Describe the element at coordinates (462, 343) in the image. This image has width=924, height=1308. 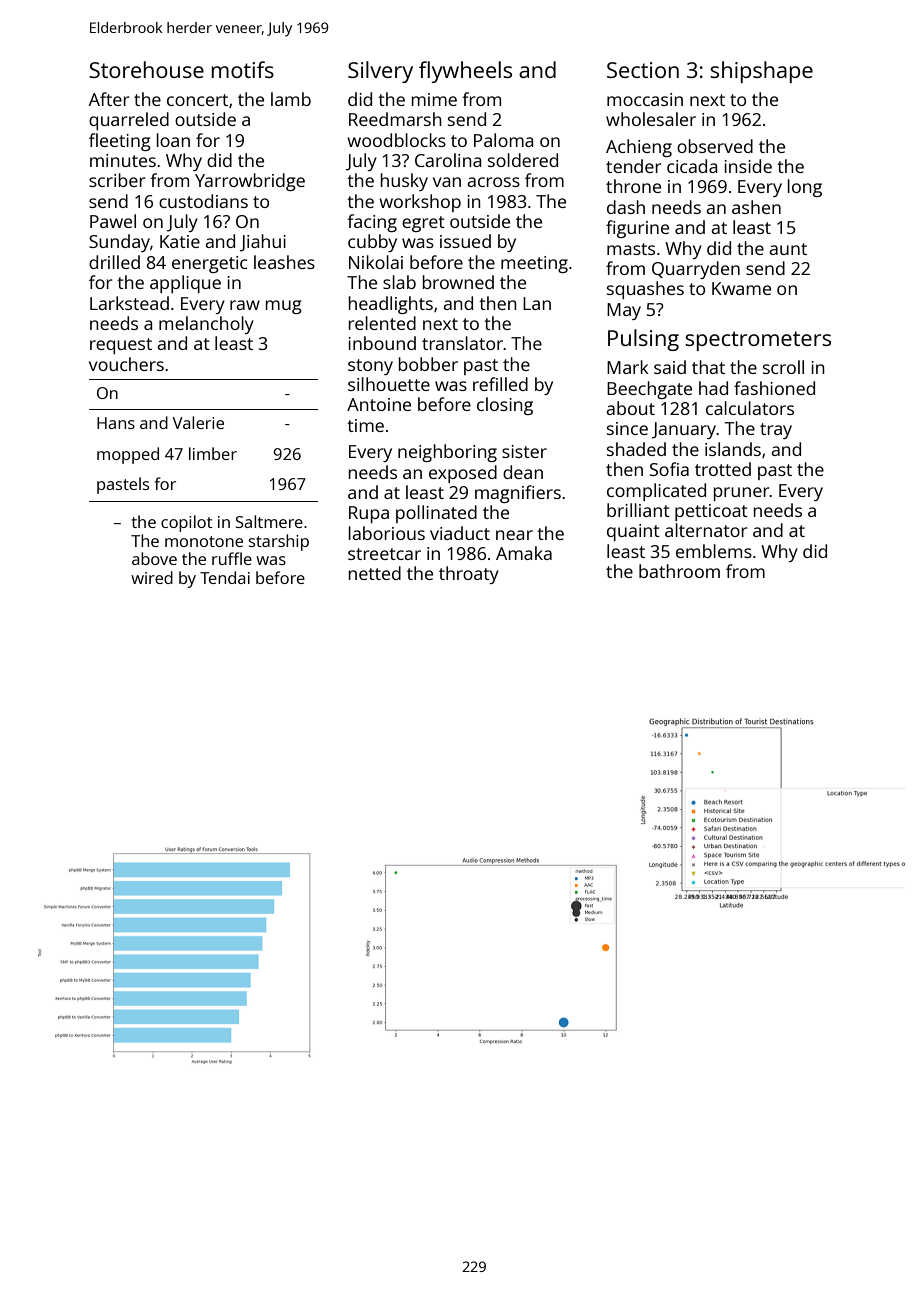
I see `translator` at that location.
